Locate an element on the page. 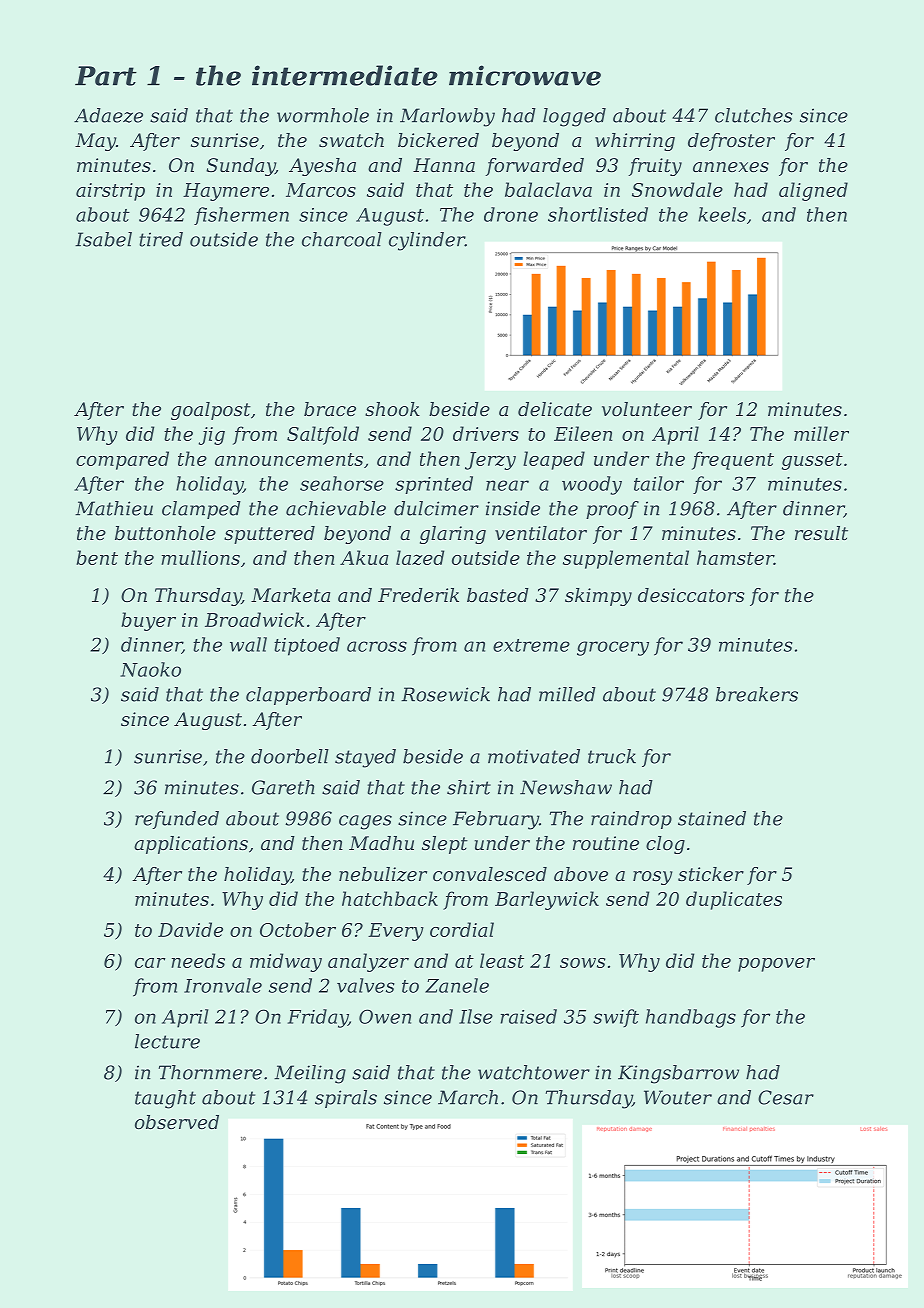 The height and width of the image is (1308, 924). lecture is located at coordinates (167, 1041).
